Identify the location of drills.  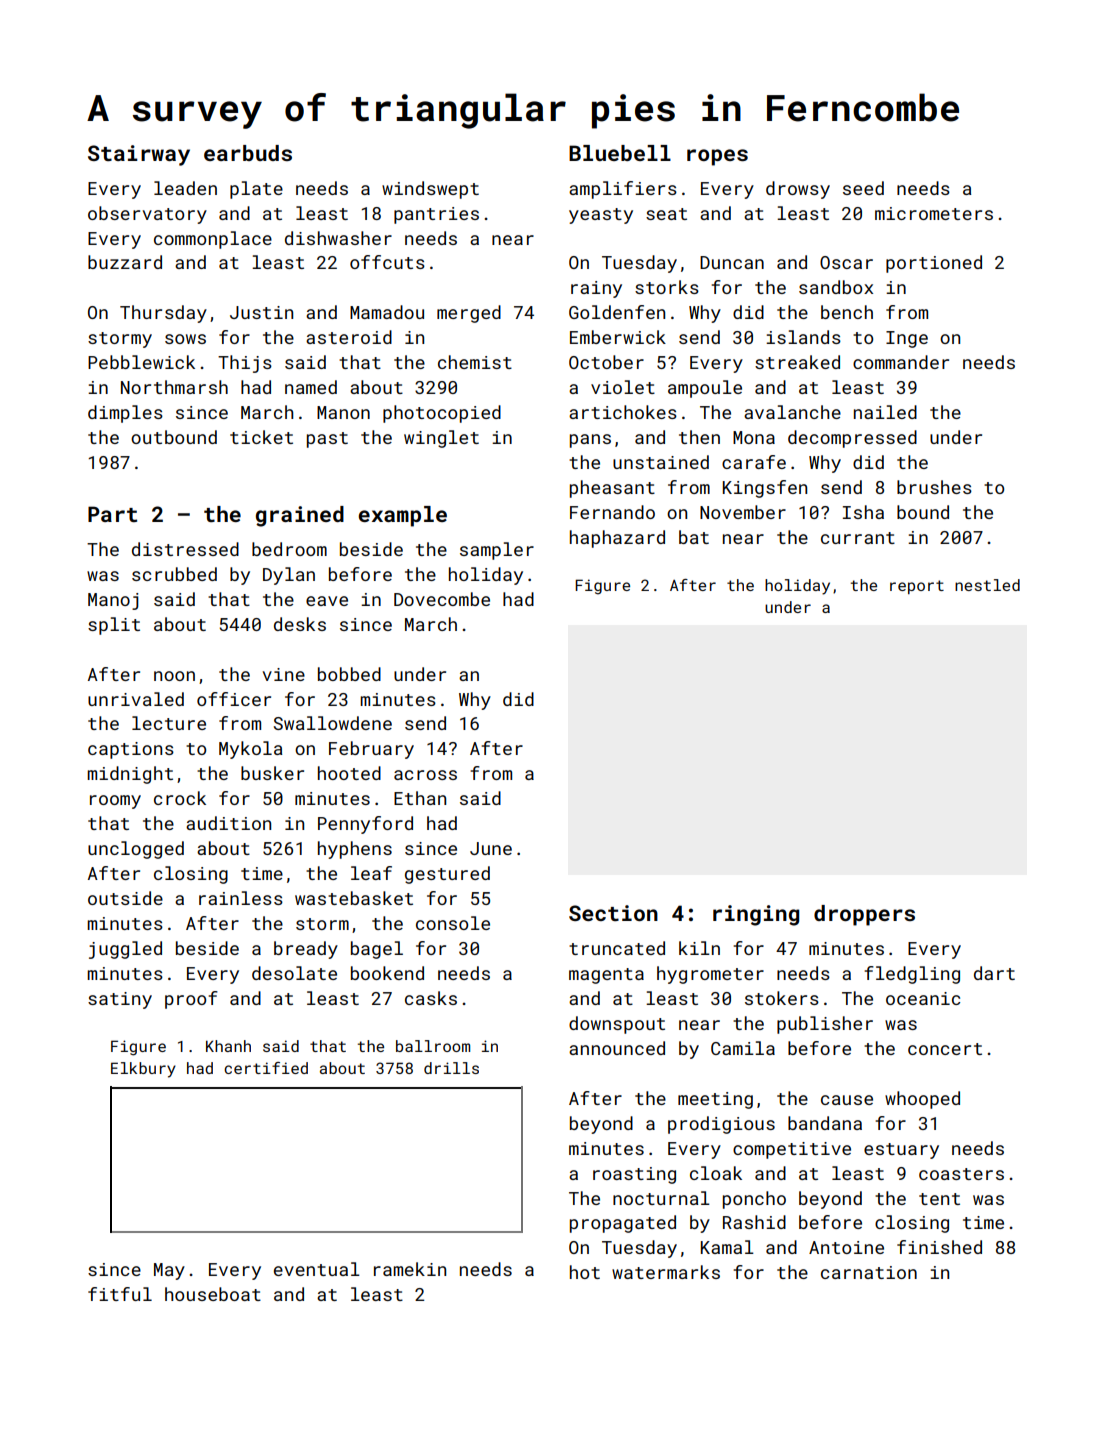
(451, 1068).
